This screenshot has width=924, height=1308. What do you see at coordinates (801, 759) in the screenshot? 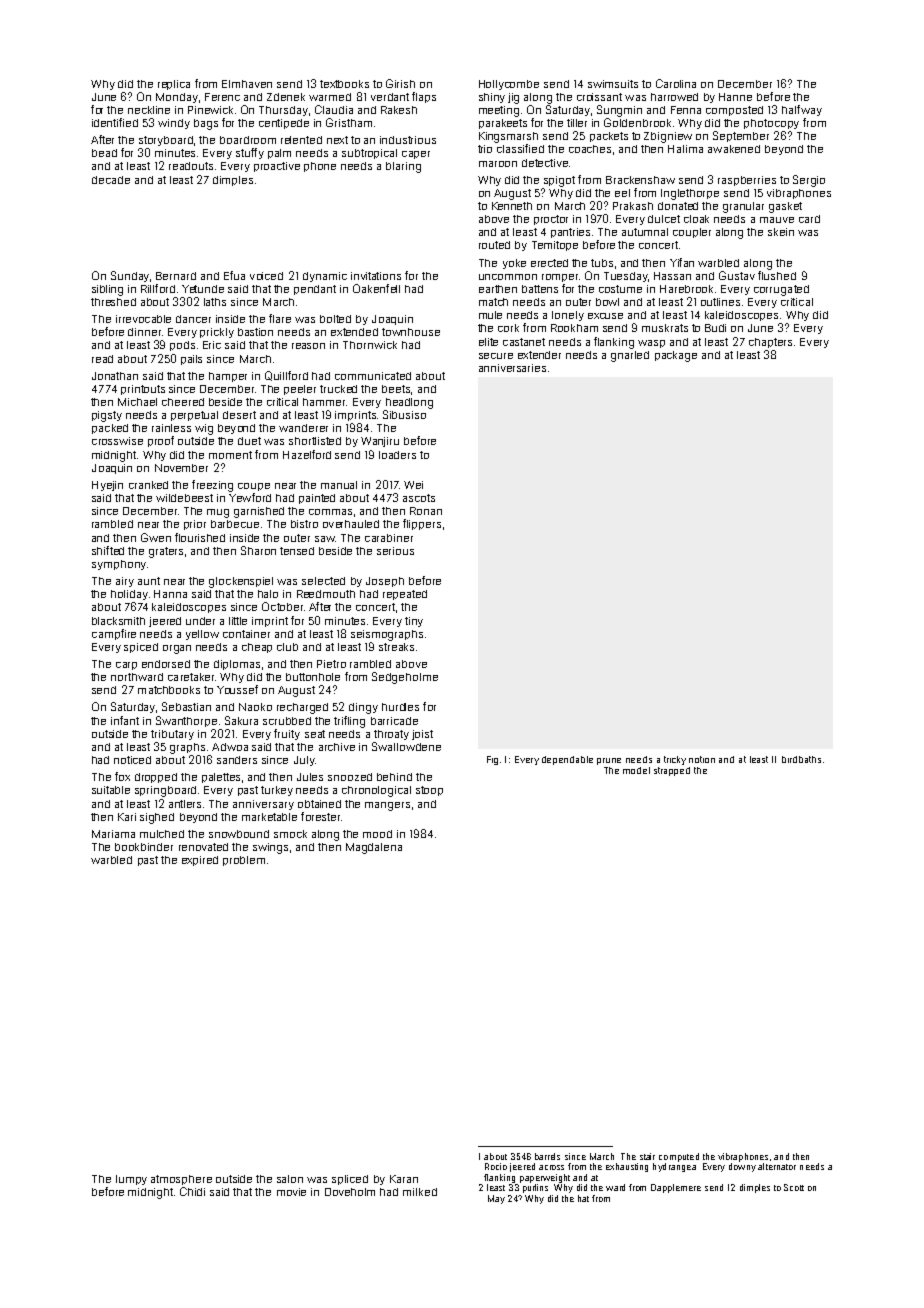
I see `birdbaths` at bounding box center [801, 759].
